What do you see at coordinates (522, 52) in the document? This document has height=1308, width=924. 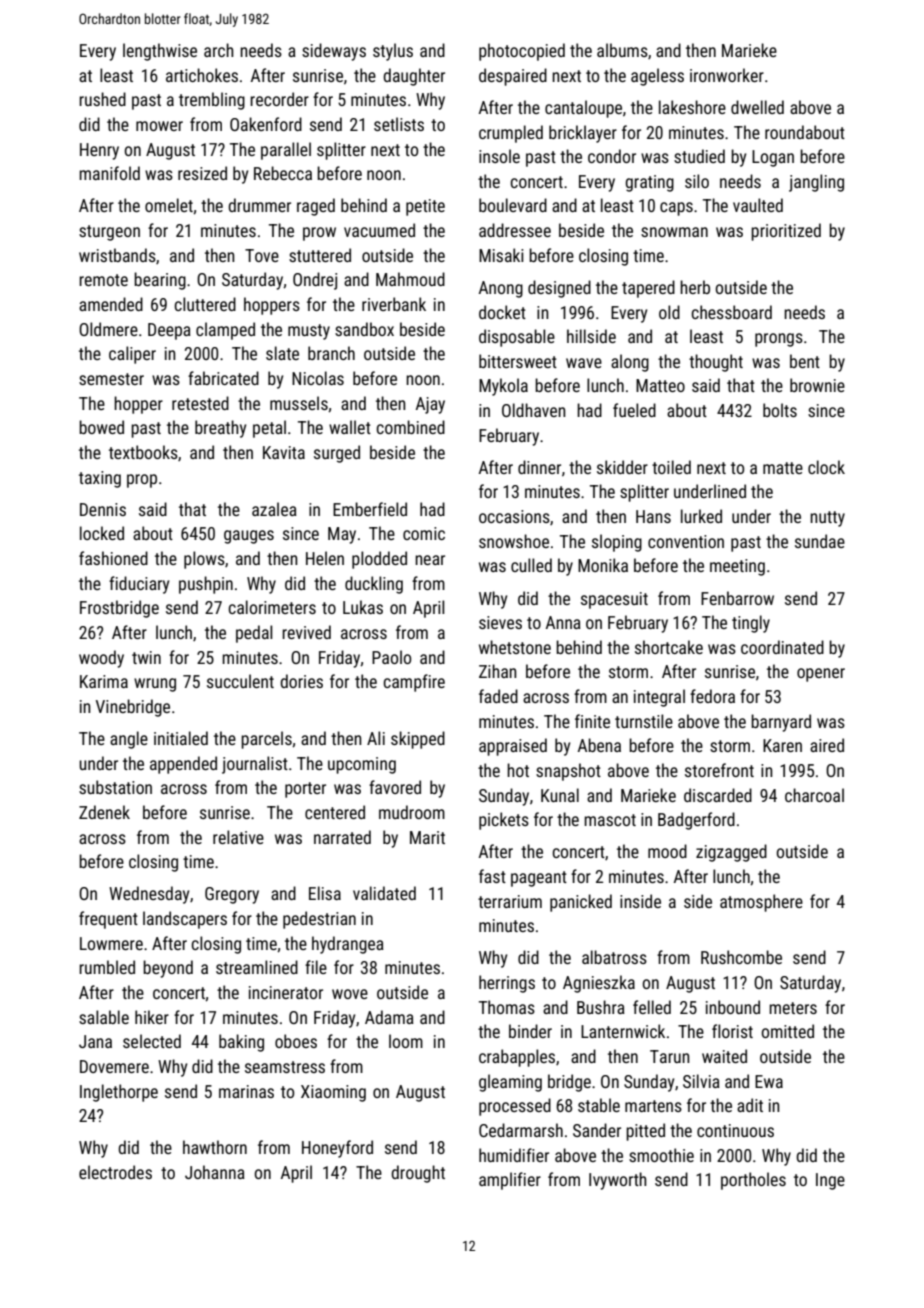 I see `photocopied` at bounding box center [522, 52].
